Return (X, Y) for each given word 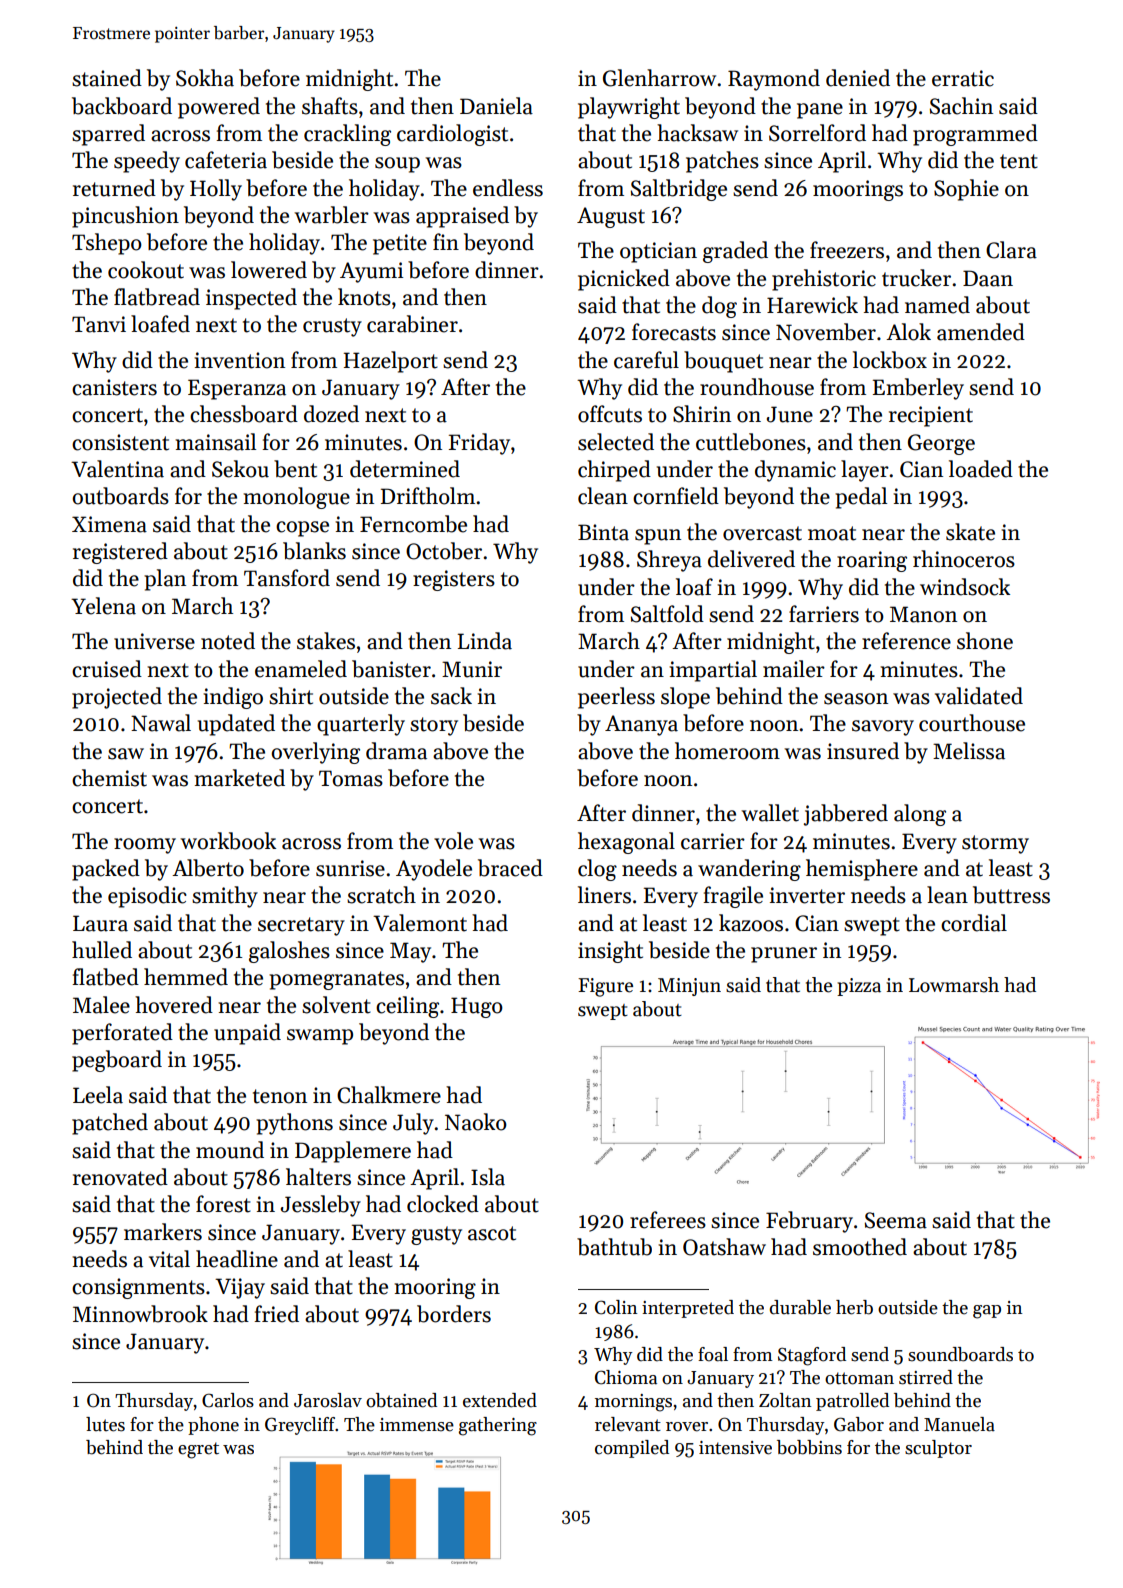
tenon (280, 1096)
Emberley (918, 389)
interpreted (688, 1309)
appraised (462, 217)
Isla (488, 1177)
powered (219, 108)
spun (658, 537)
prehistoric (824, 280)
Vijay (240, 1288)
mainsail (216, 442)
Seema (896, 1220)
